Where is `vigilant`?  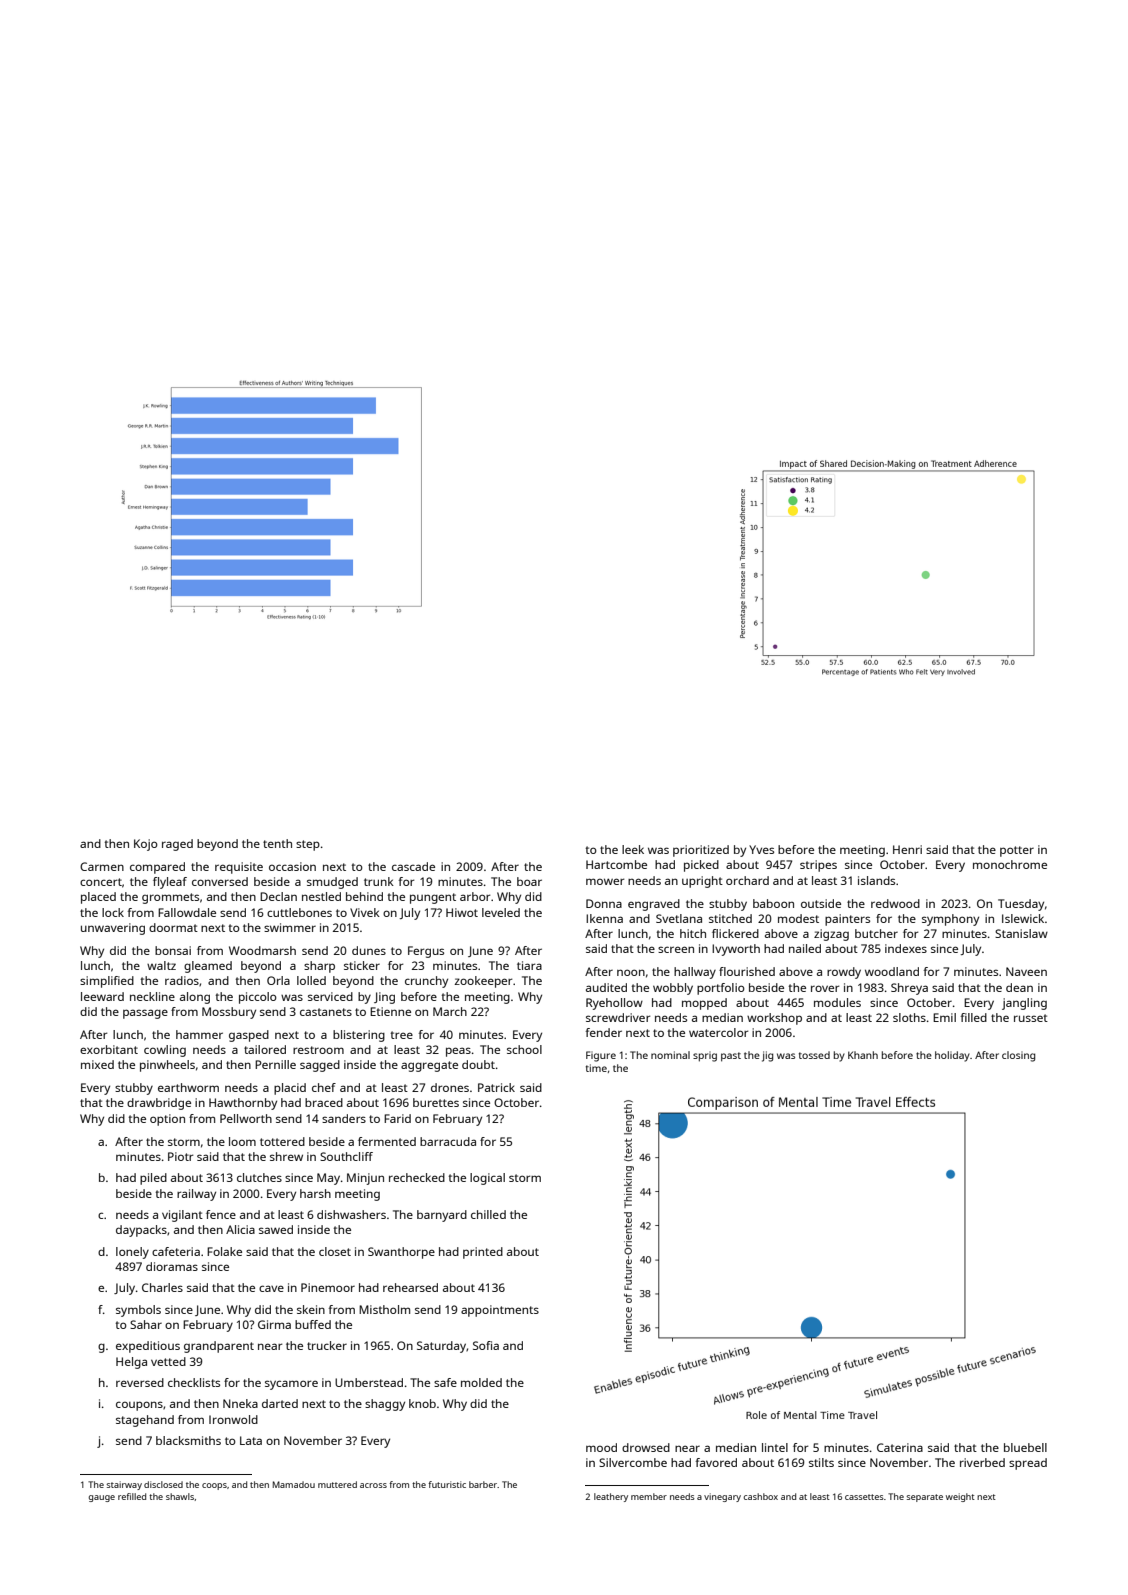 vigilant is located at coordinates (182, 1216).
